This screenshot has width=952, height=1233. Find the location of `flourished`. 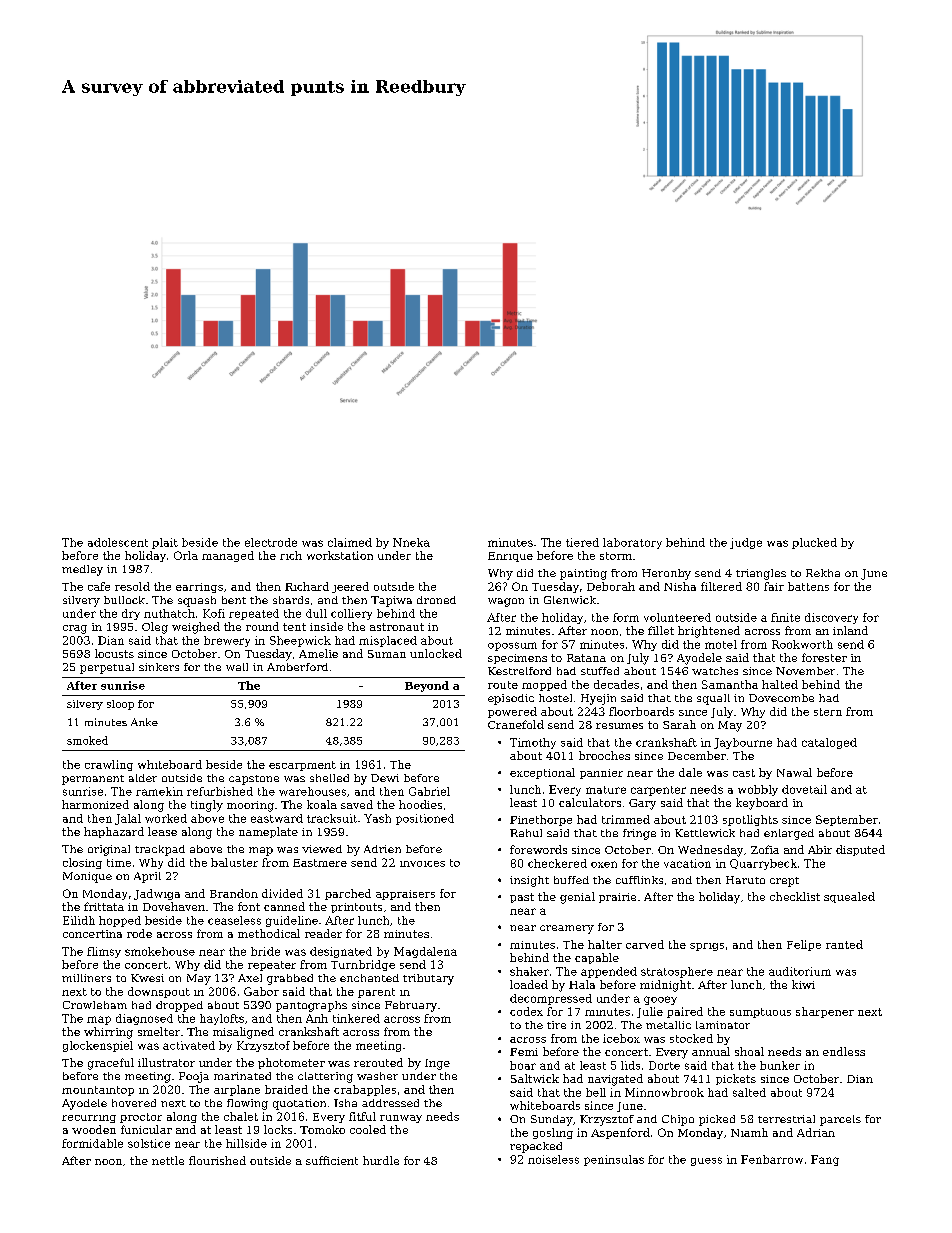

flourished is located at coordinates (217, 1160).
